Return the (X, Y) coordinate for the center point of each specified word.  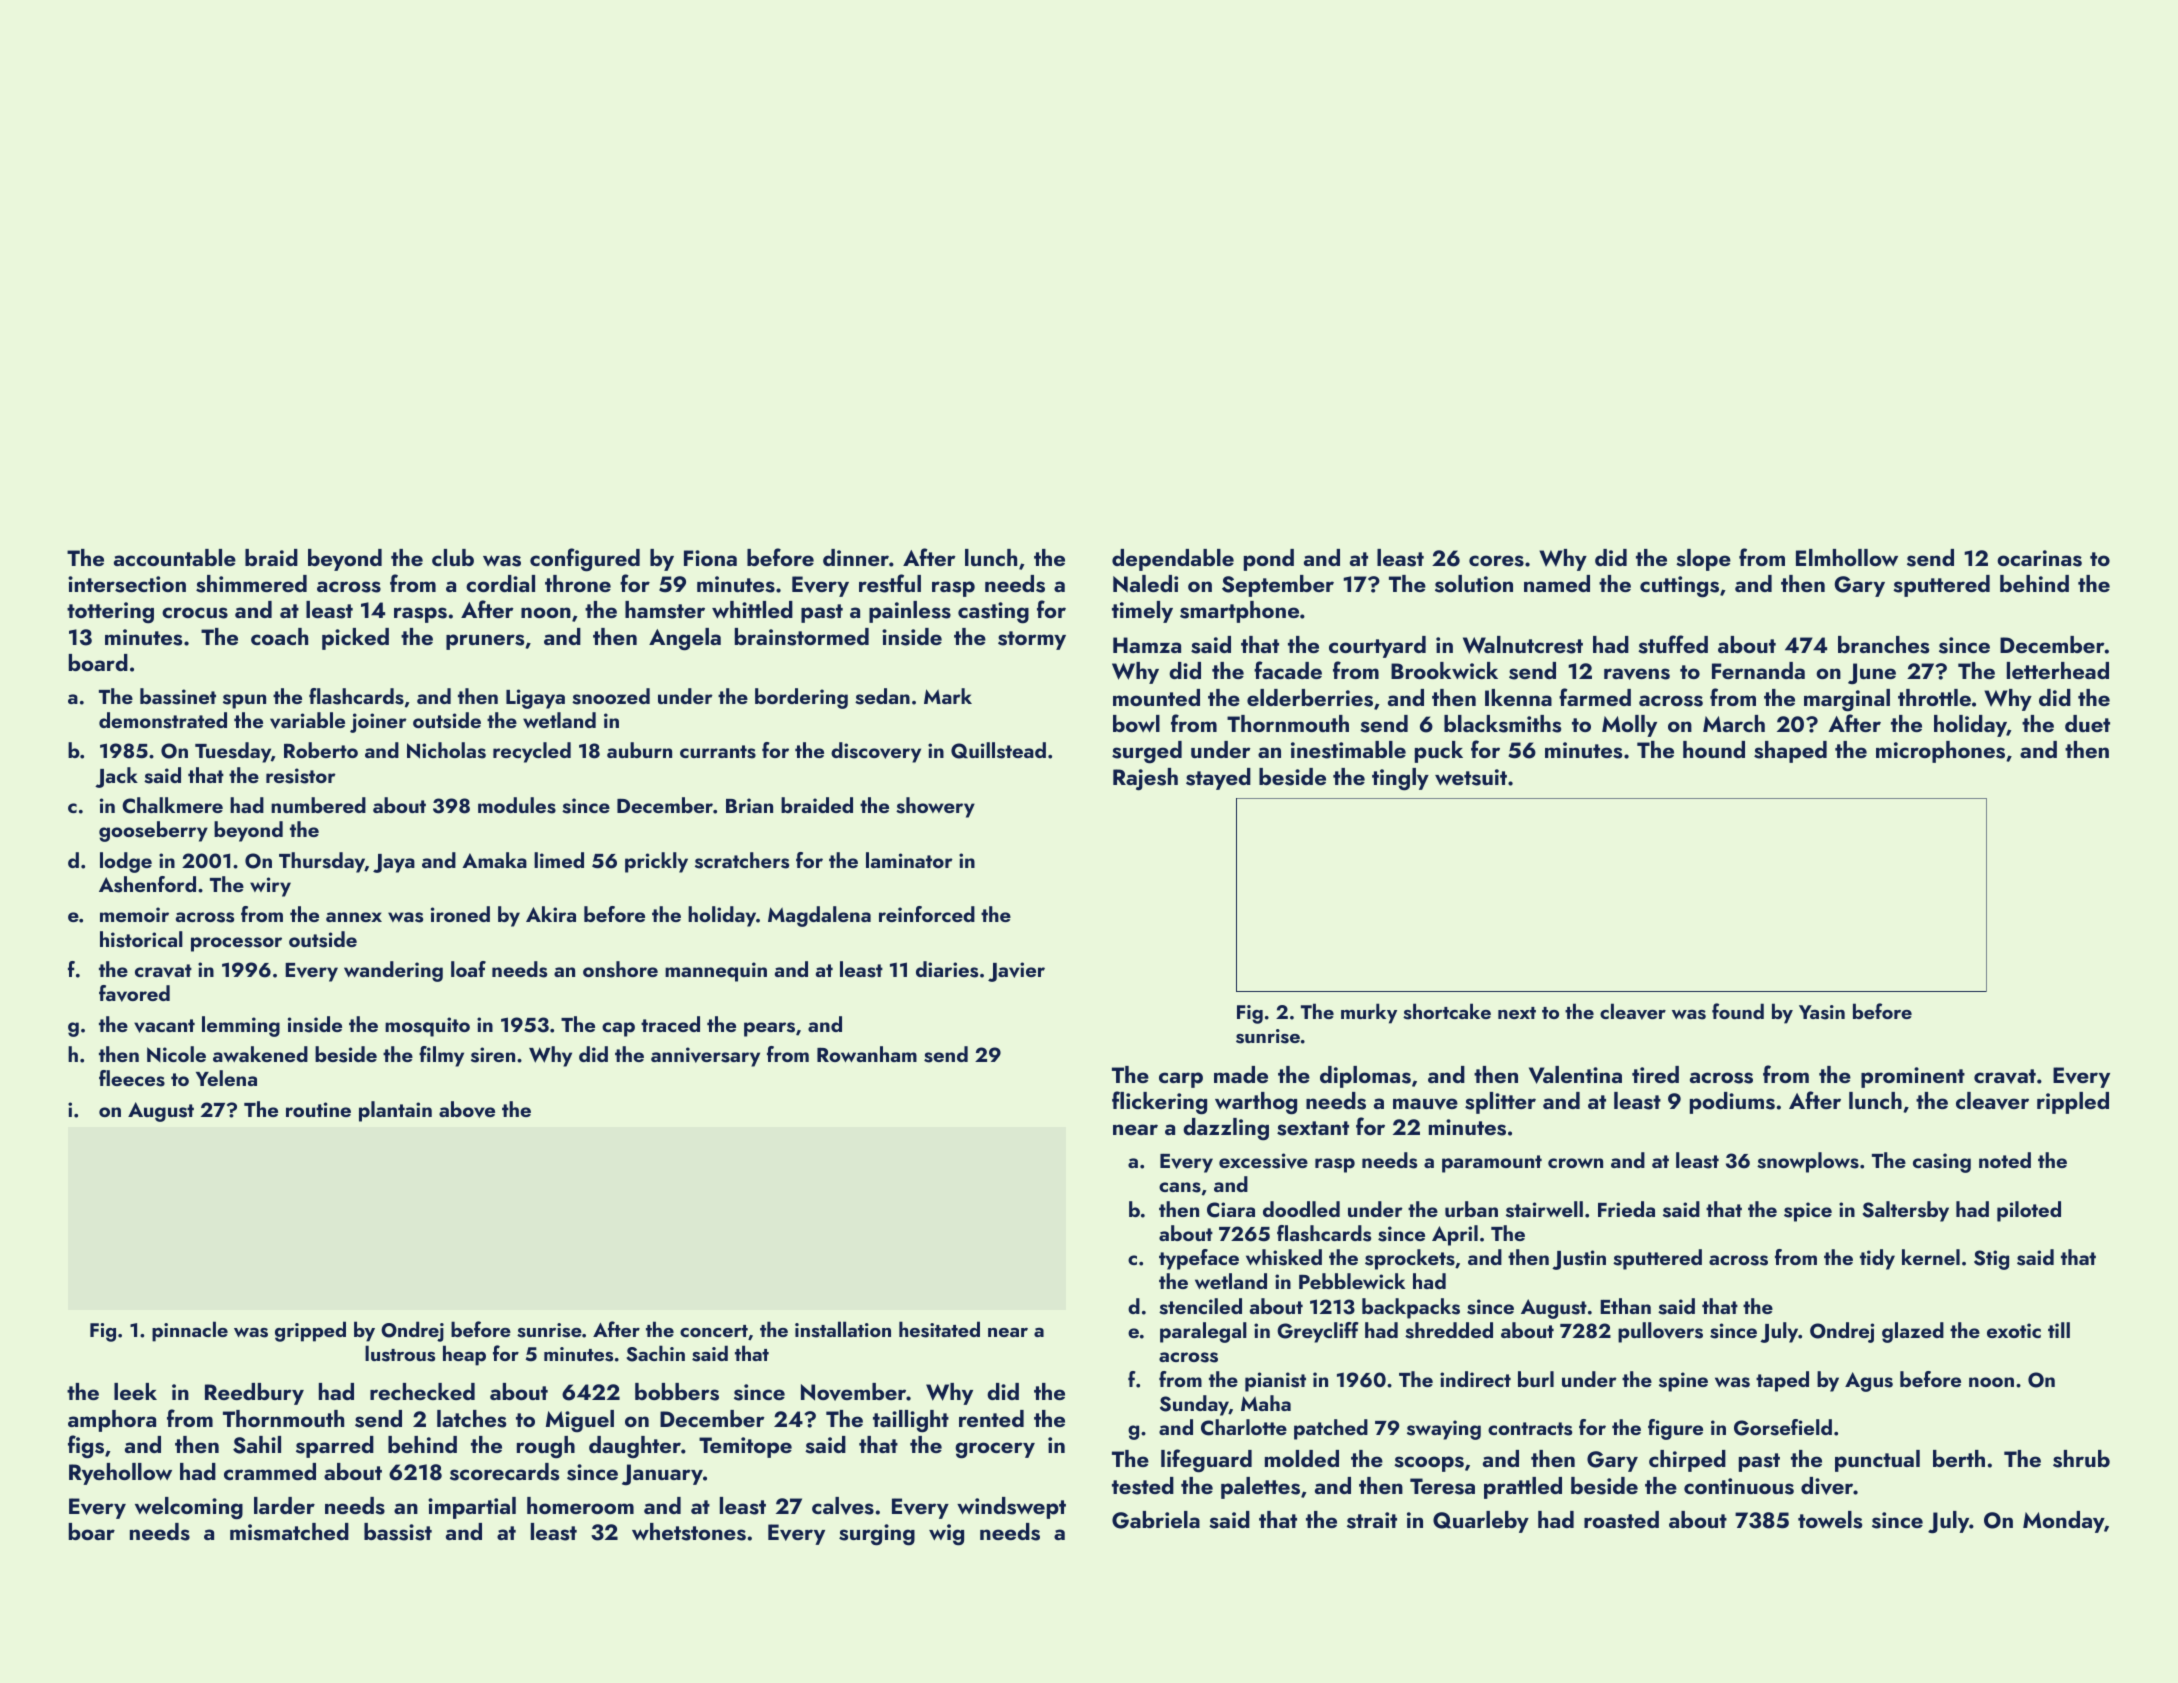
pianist (1275, 1382)
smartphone (1239, 612)
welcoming (189, 1508)
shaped (1790, 752)
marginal (1847, 700)
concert (714, 1331)
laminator (909, 860)
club (453, 557)
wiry (270, 887)
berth (1959, 1458)
